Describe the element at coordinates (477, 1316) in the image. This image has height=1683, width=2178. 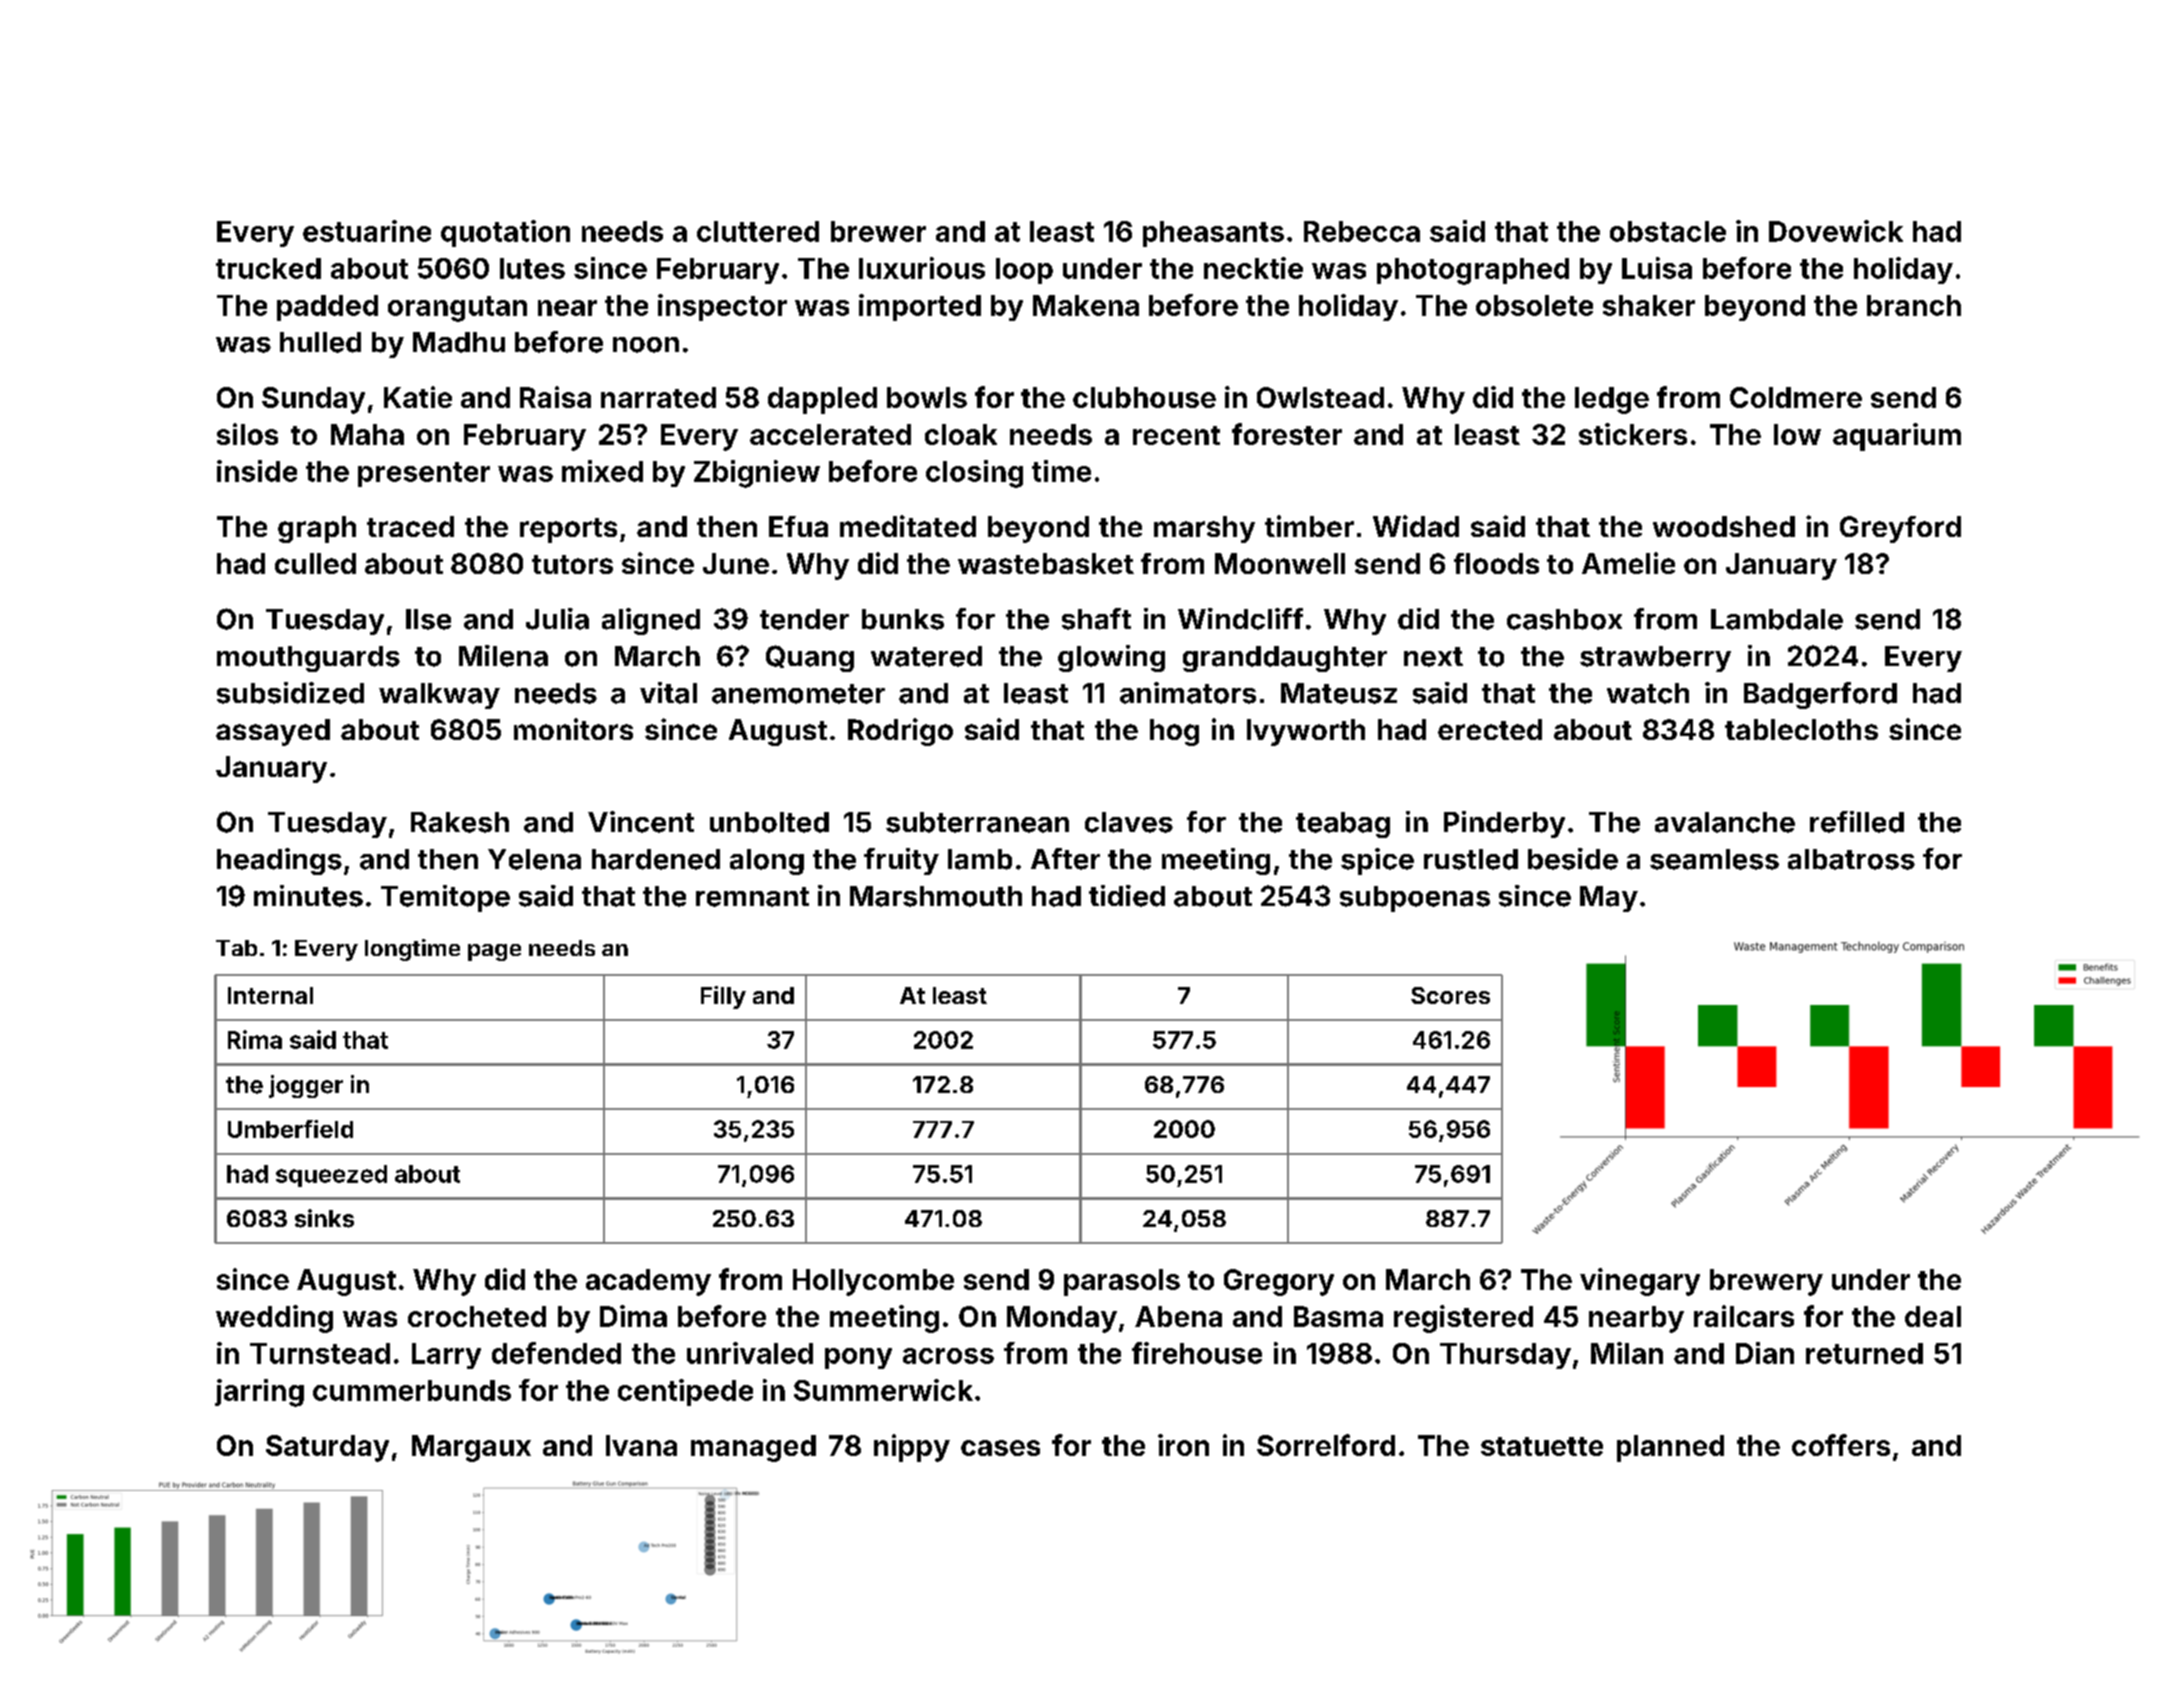
I see `crocheted` at that location.
